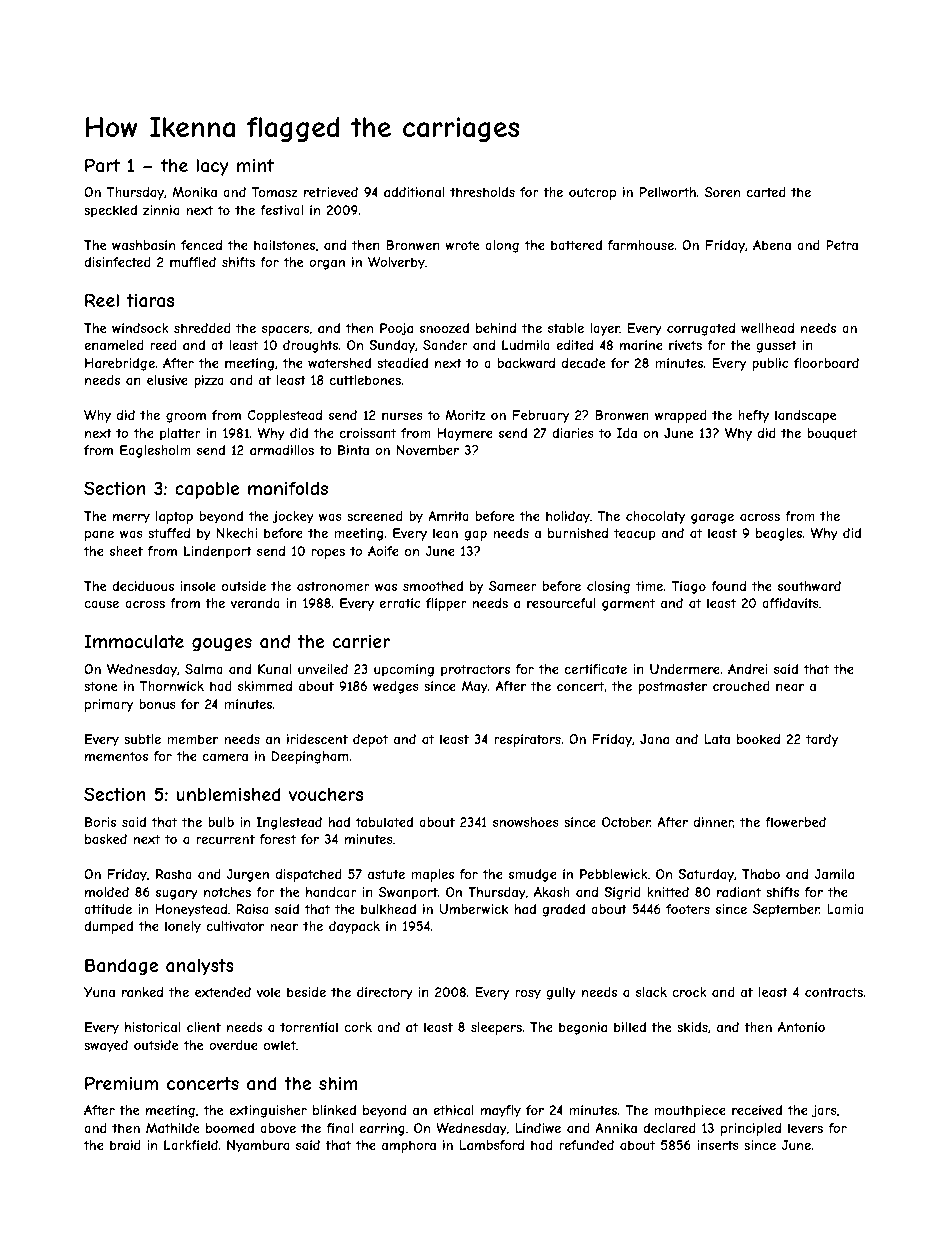  Describe the element at coordinates (712, 518) in the image. I see `garage` at that location.
